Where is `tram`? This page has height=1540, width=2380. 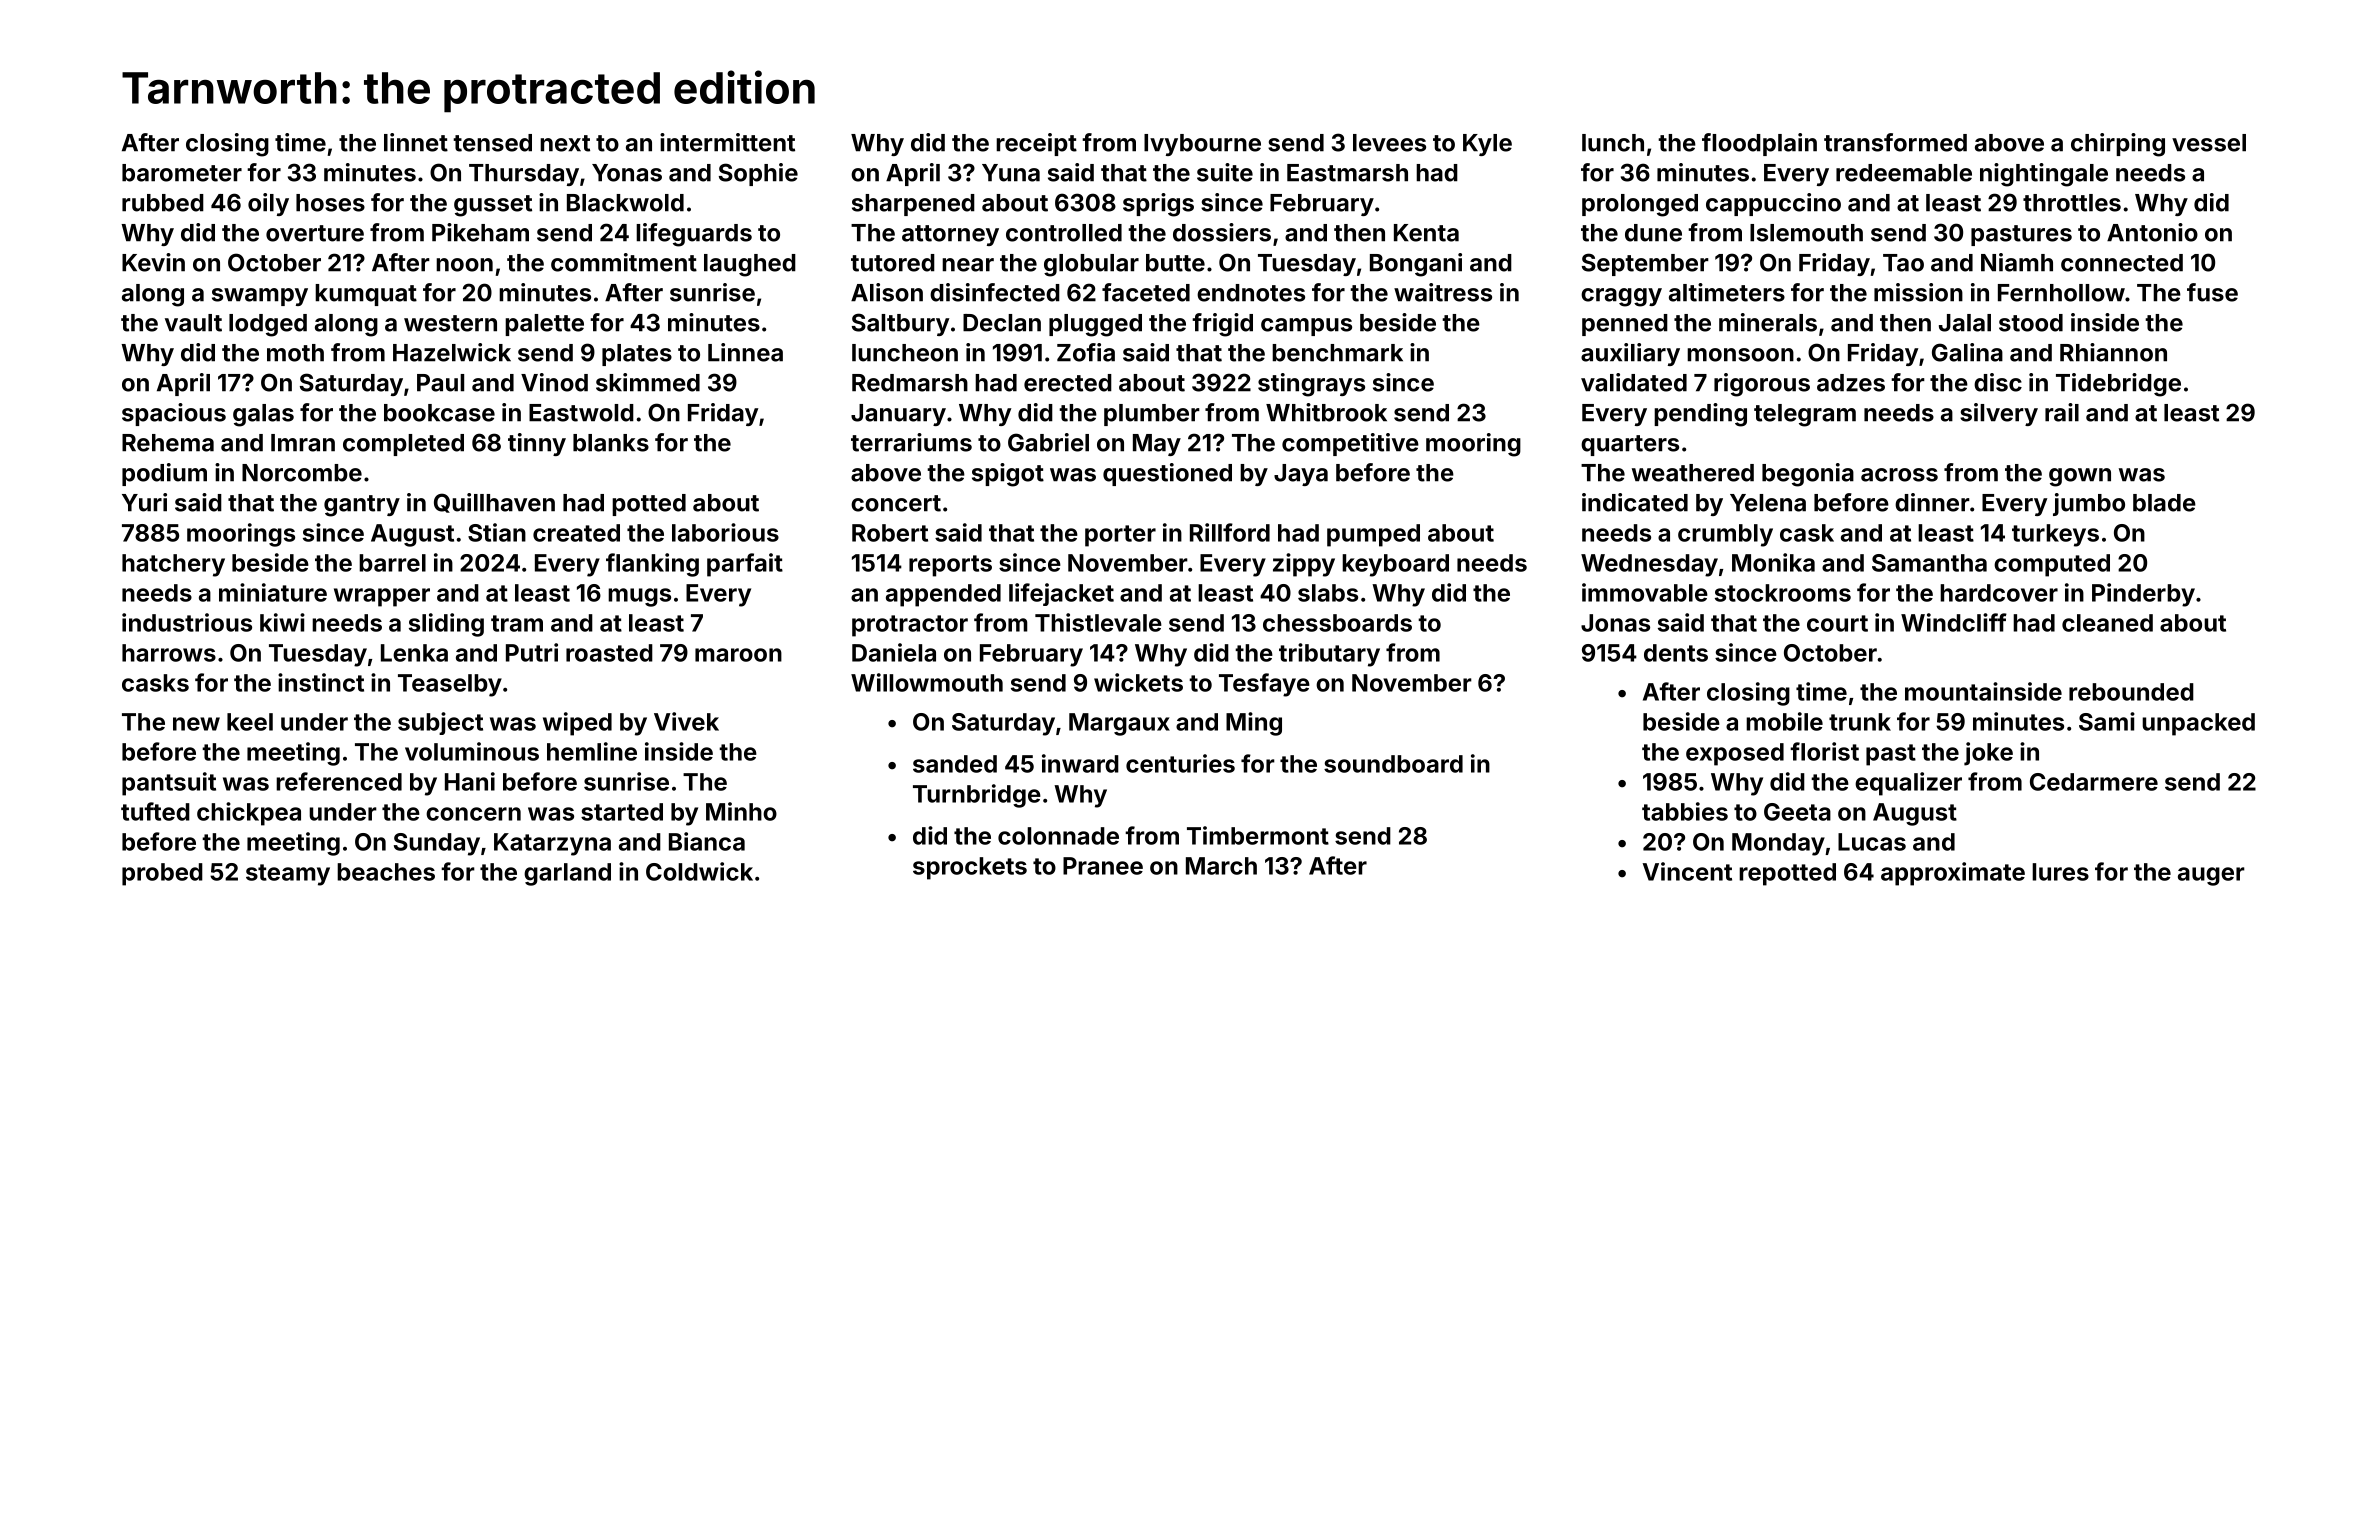
tram is located at coordinates (517, 623).
